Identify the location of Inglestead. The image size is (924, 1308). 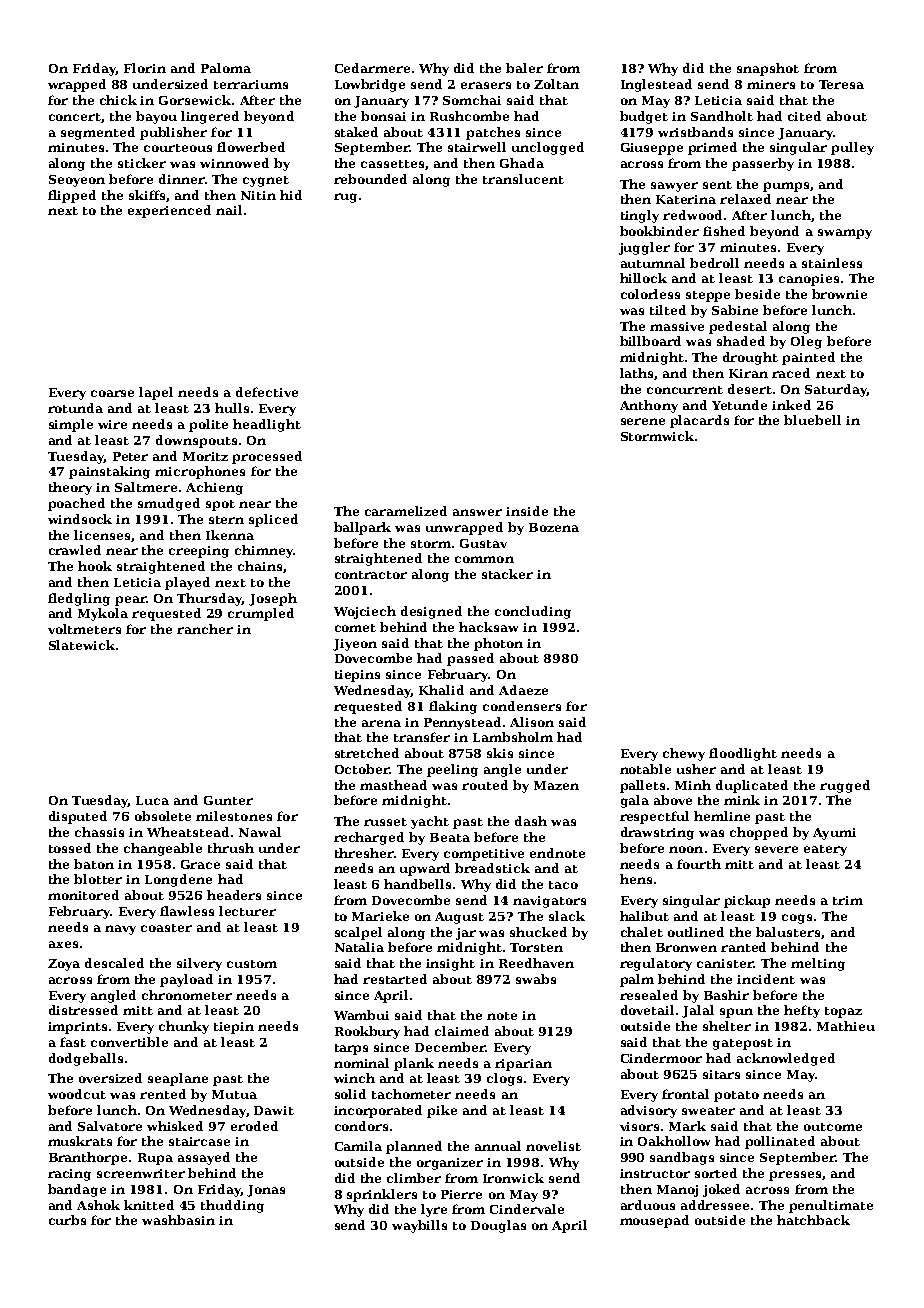
(656, 85).
